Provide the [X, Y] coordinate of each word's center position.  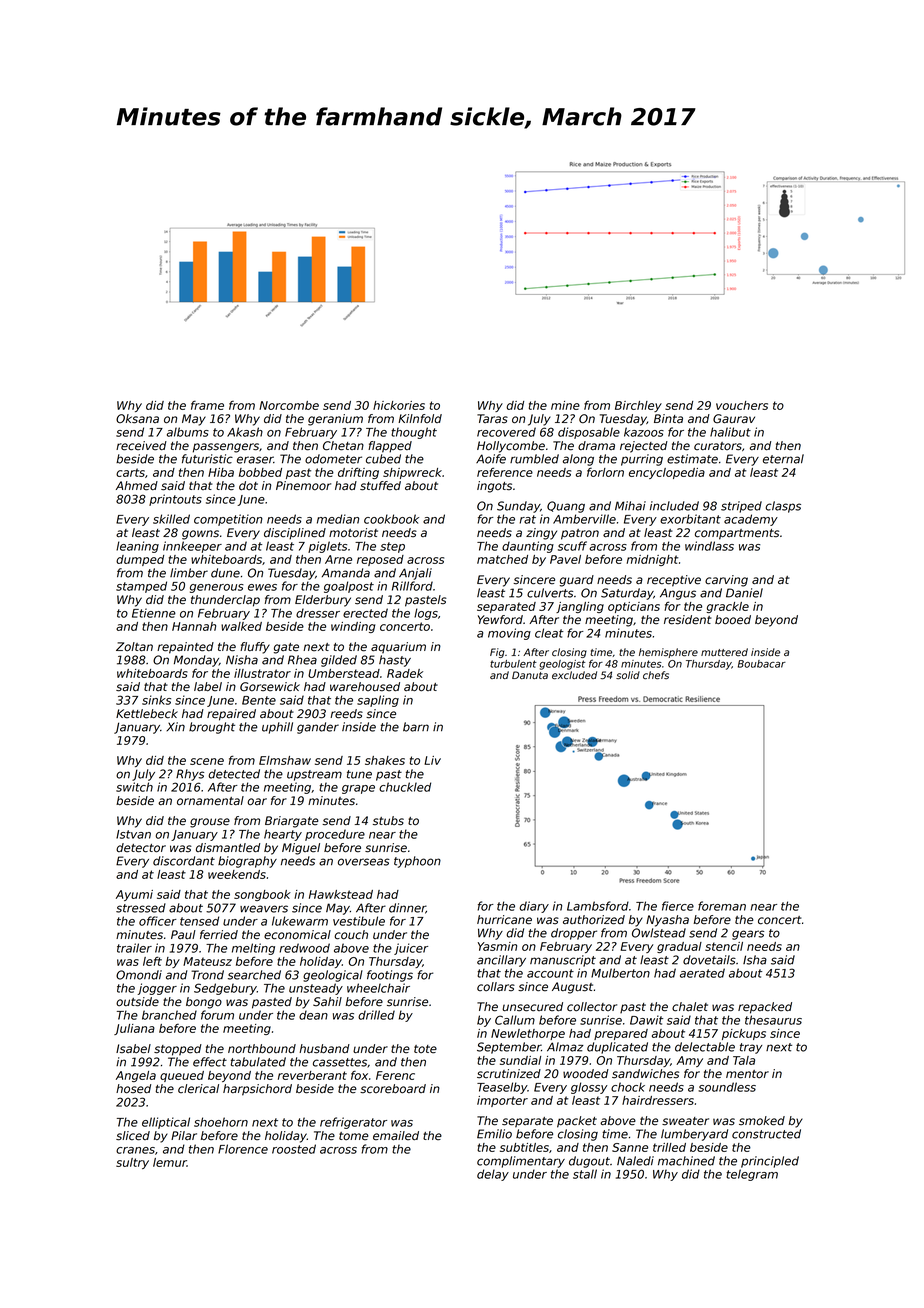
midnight [652, 560]
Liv [432, 760]
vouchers [742, 405]
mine [565, 405]
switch [134, 787]
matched [502, 559]
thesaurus [773, 1020]
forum [217, 1015]
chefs [656, 675]
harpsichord [257, 1090]
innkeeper [192, 547]
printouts [175, 500]
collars [496, 986]
